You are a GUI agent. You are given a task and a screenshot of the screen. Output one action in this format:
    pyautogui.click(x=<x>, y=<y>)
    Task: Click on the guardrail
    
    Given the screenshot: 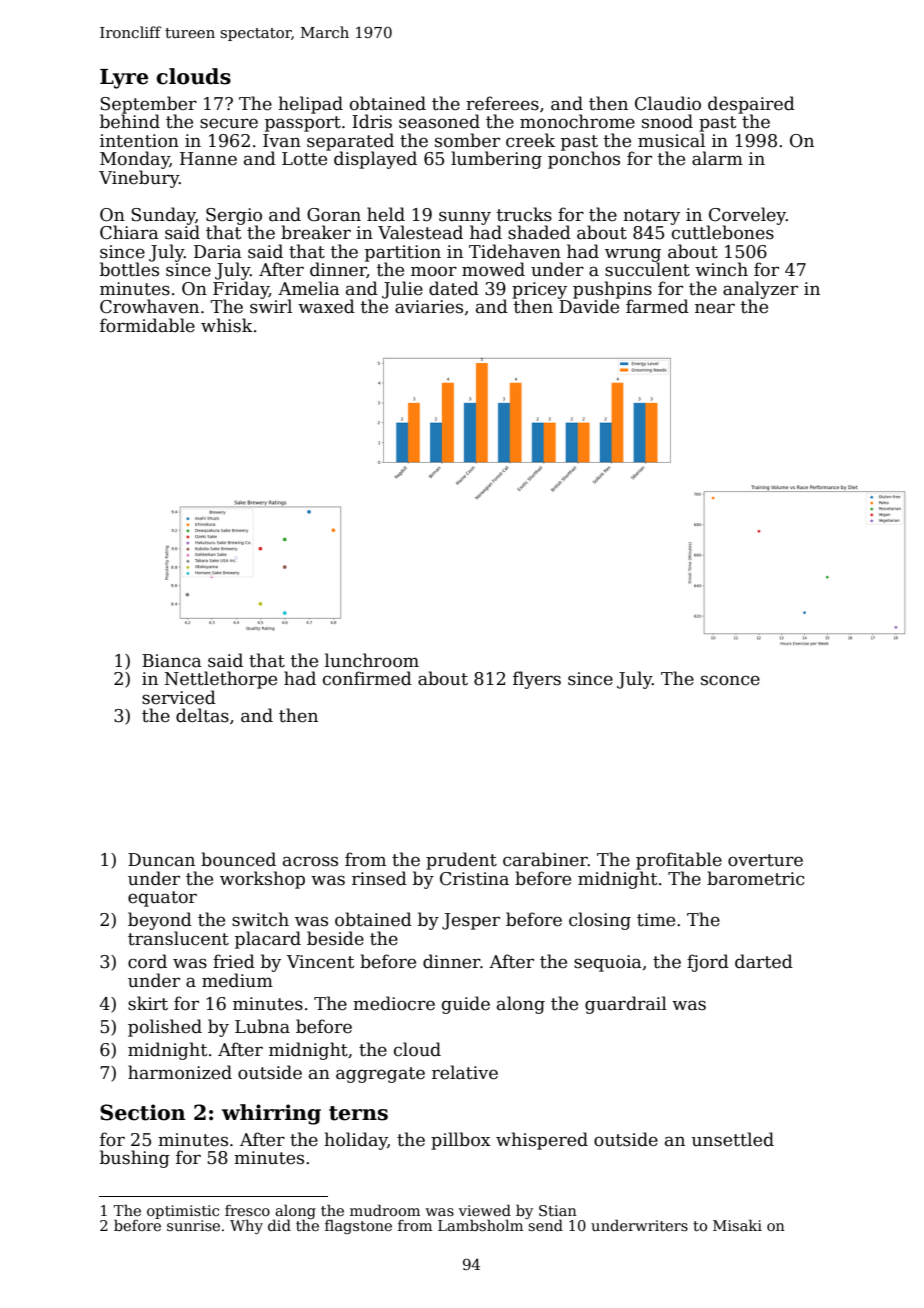 What is the action you would take?
    pyautogui.click(x=626, y=1005)
